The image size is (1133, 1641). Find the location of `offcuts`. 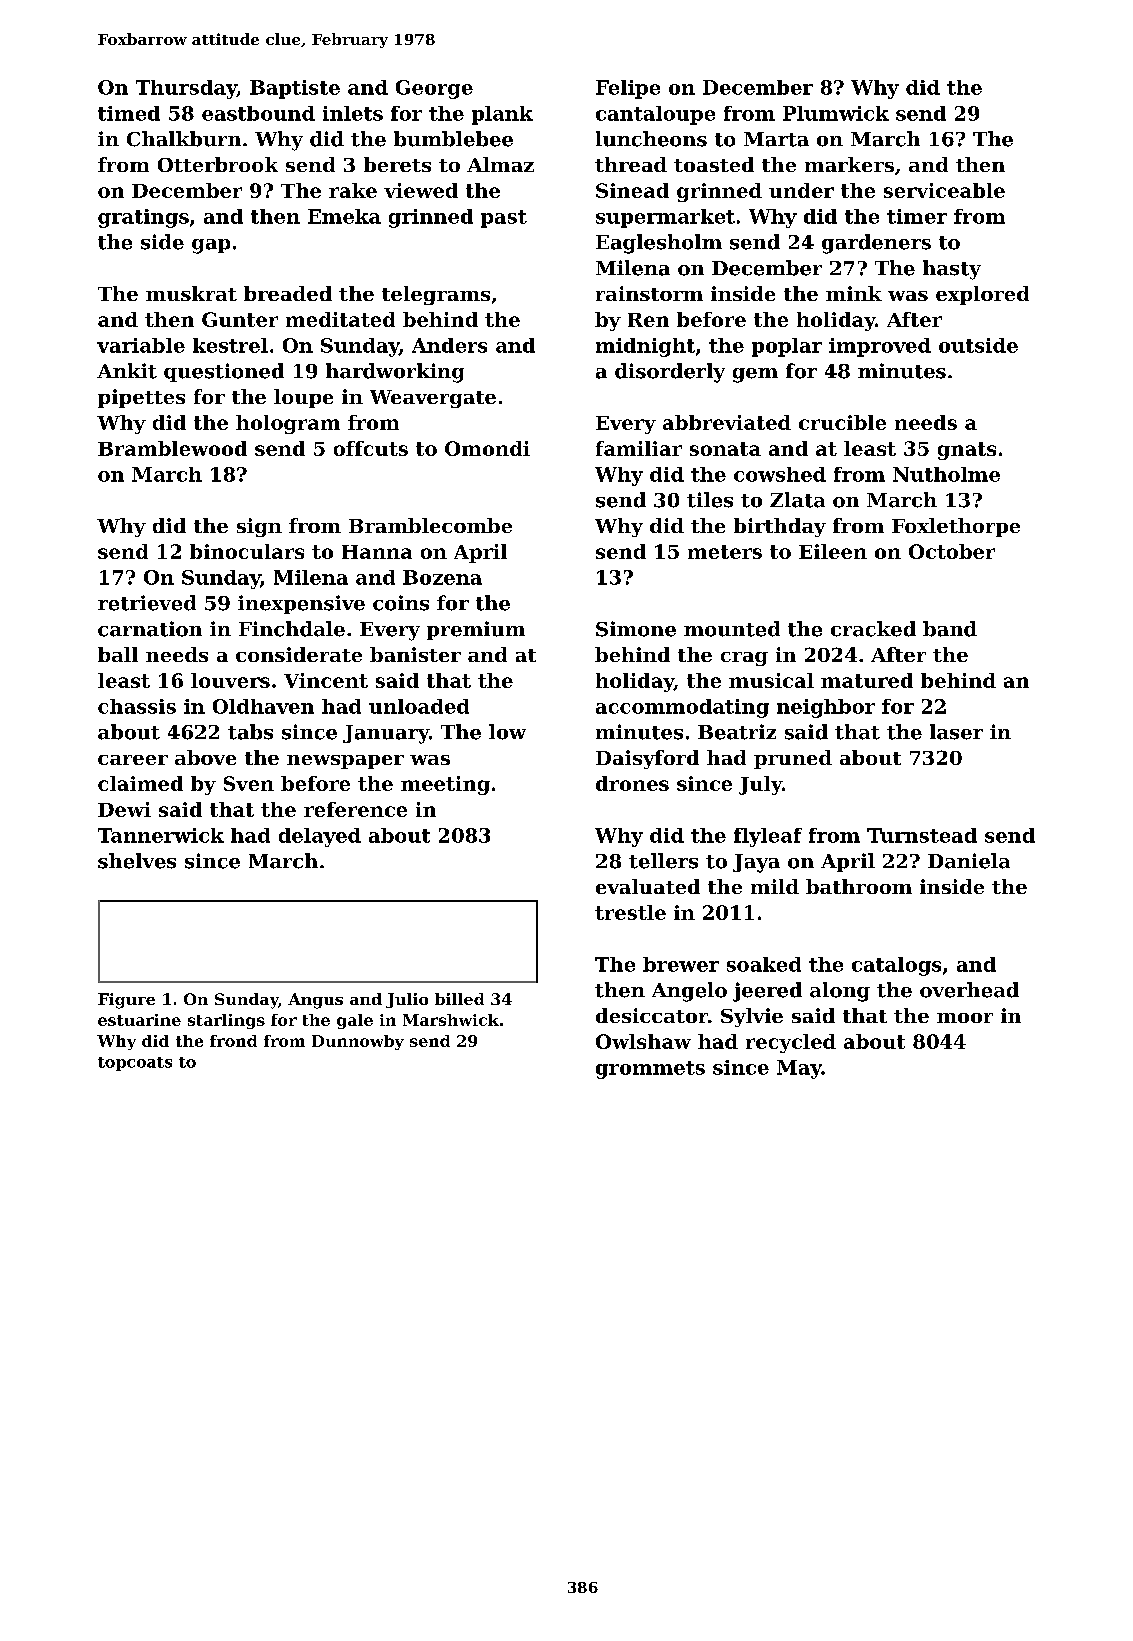

offcuts is located at coordinates (371, 448).
